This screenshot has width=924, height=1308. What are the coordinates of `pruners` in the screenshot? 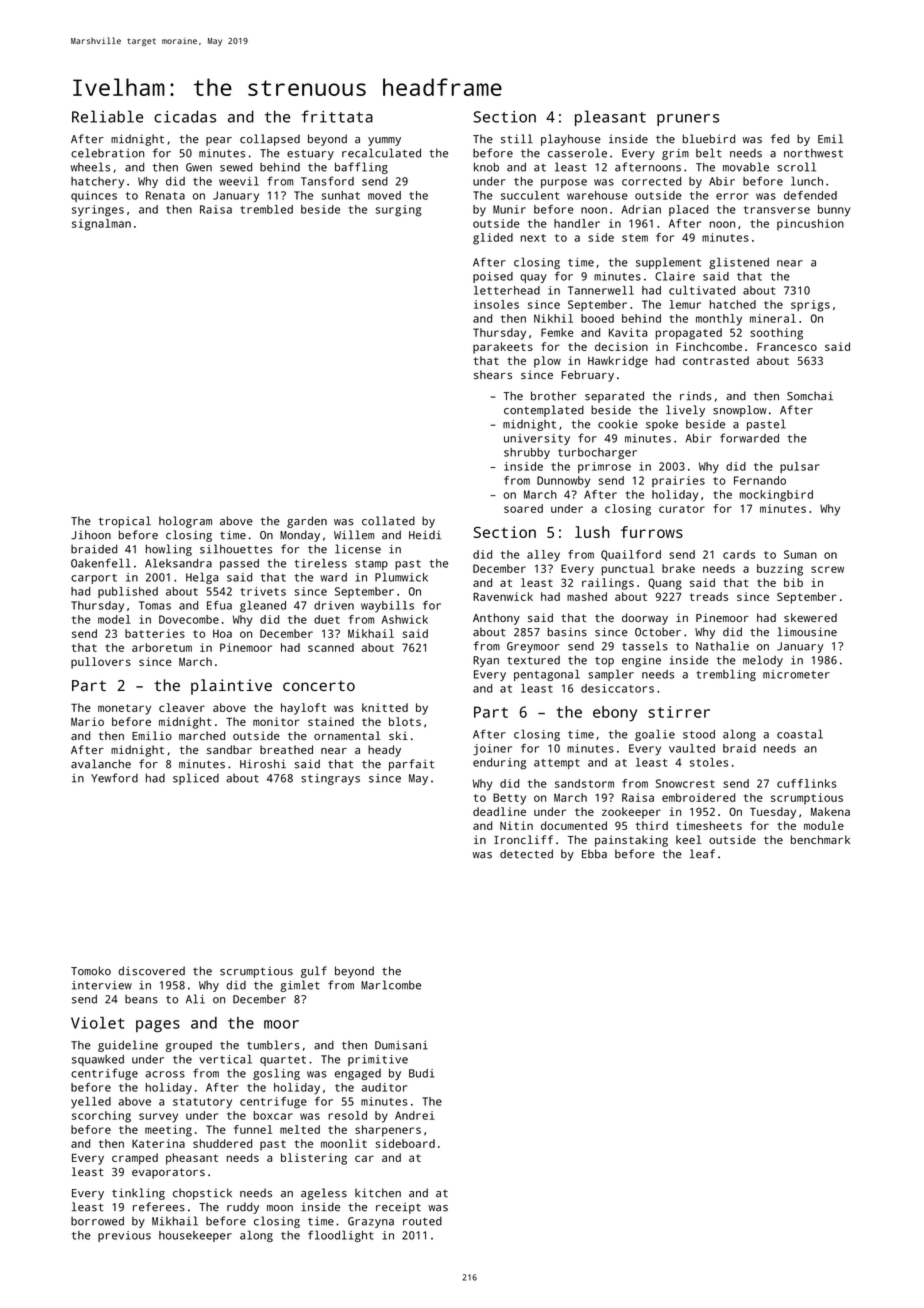 It's located at (688, 120).
